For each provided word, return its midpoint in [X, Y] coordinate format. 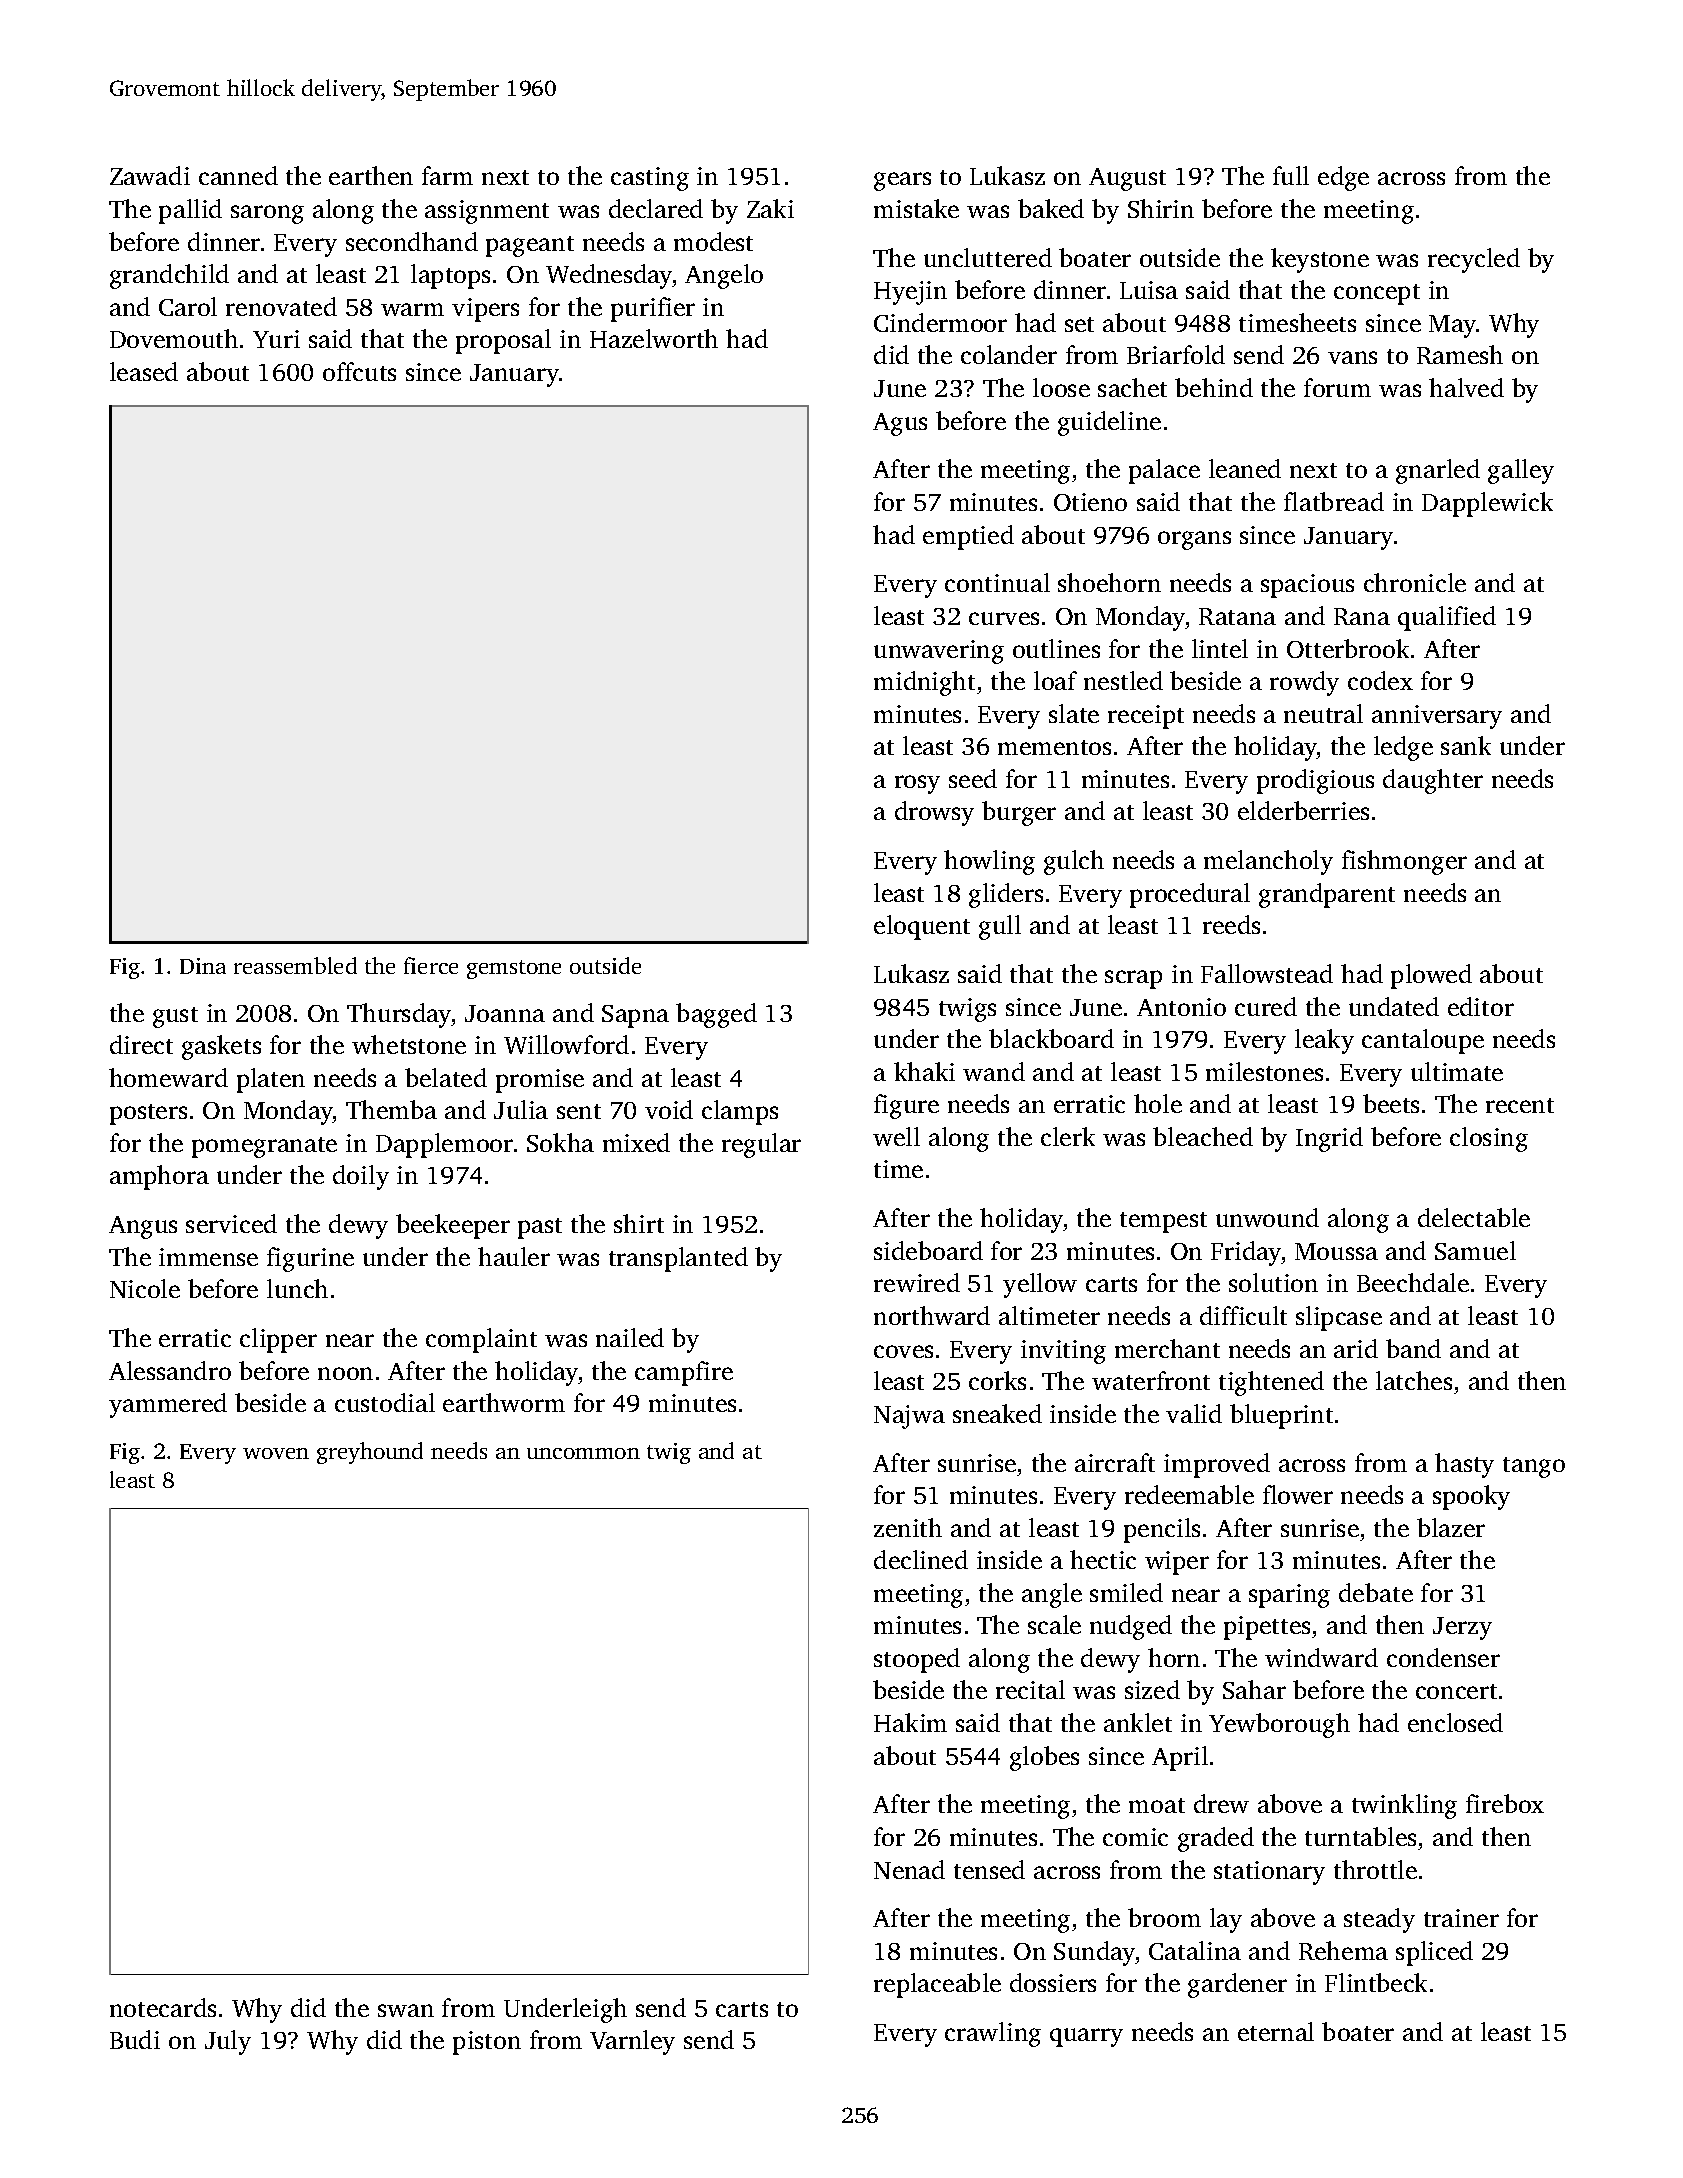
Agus [900, 424]
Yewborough [1279, 1725]
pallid [190, 211]
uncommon [583, 1453]
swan [406, 2010]
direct [141, 1044]
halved [1466, 387]
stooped [917, 1660]
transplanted [678, 1259]
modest [713, 241]
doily [361, 1177]
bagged [716, 1015]
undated [1394, 1006]
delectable [1474, 1217]
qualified [1447, 618]
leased [144, 371]
